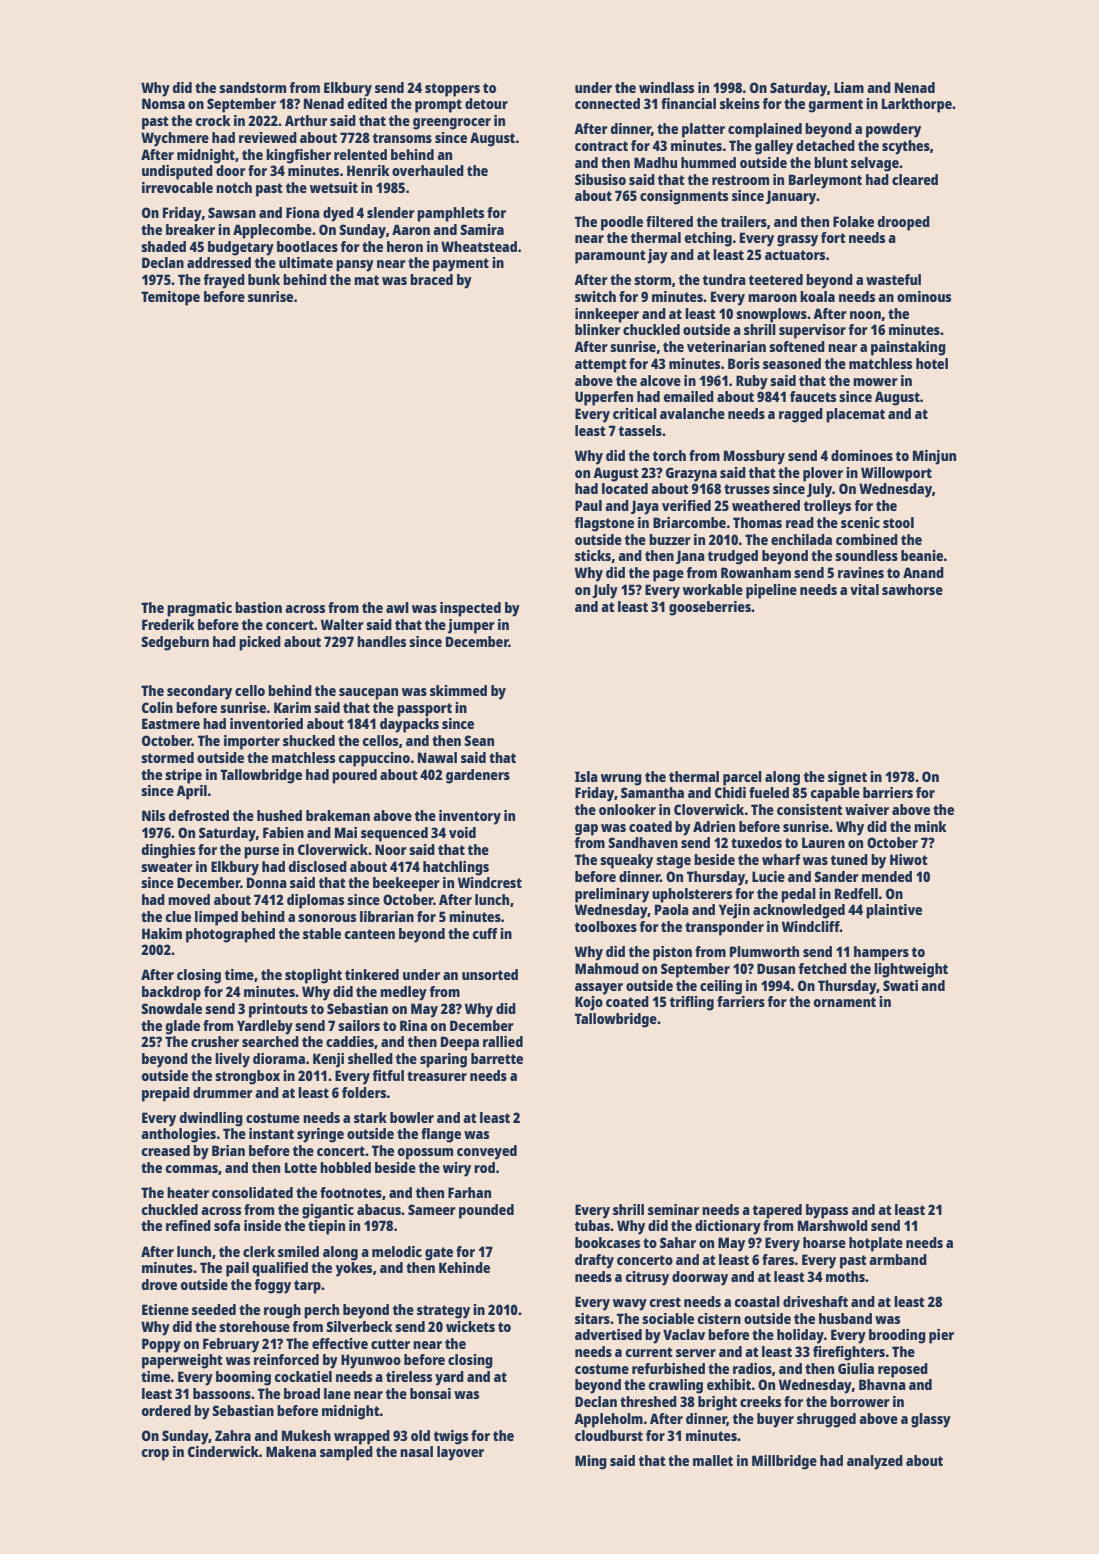 The height and width of the screenshot is (1554, 1099). Describe the element at coordinates (171, 993) in the screenshot. I see `backdrop` at that location.
